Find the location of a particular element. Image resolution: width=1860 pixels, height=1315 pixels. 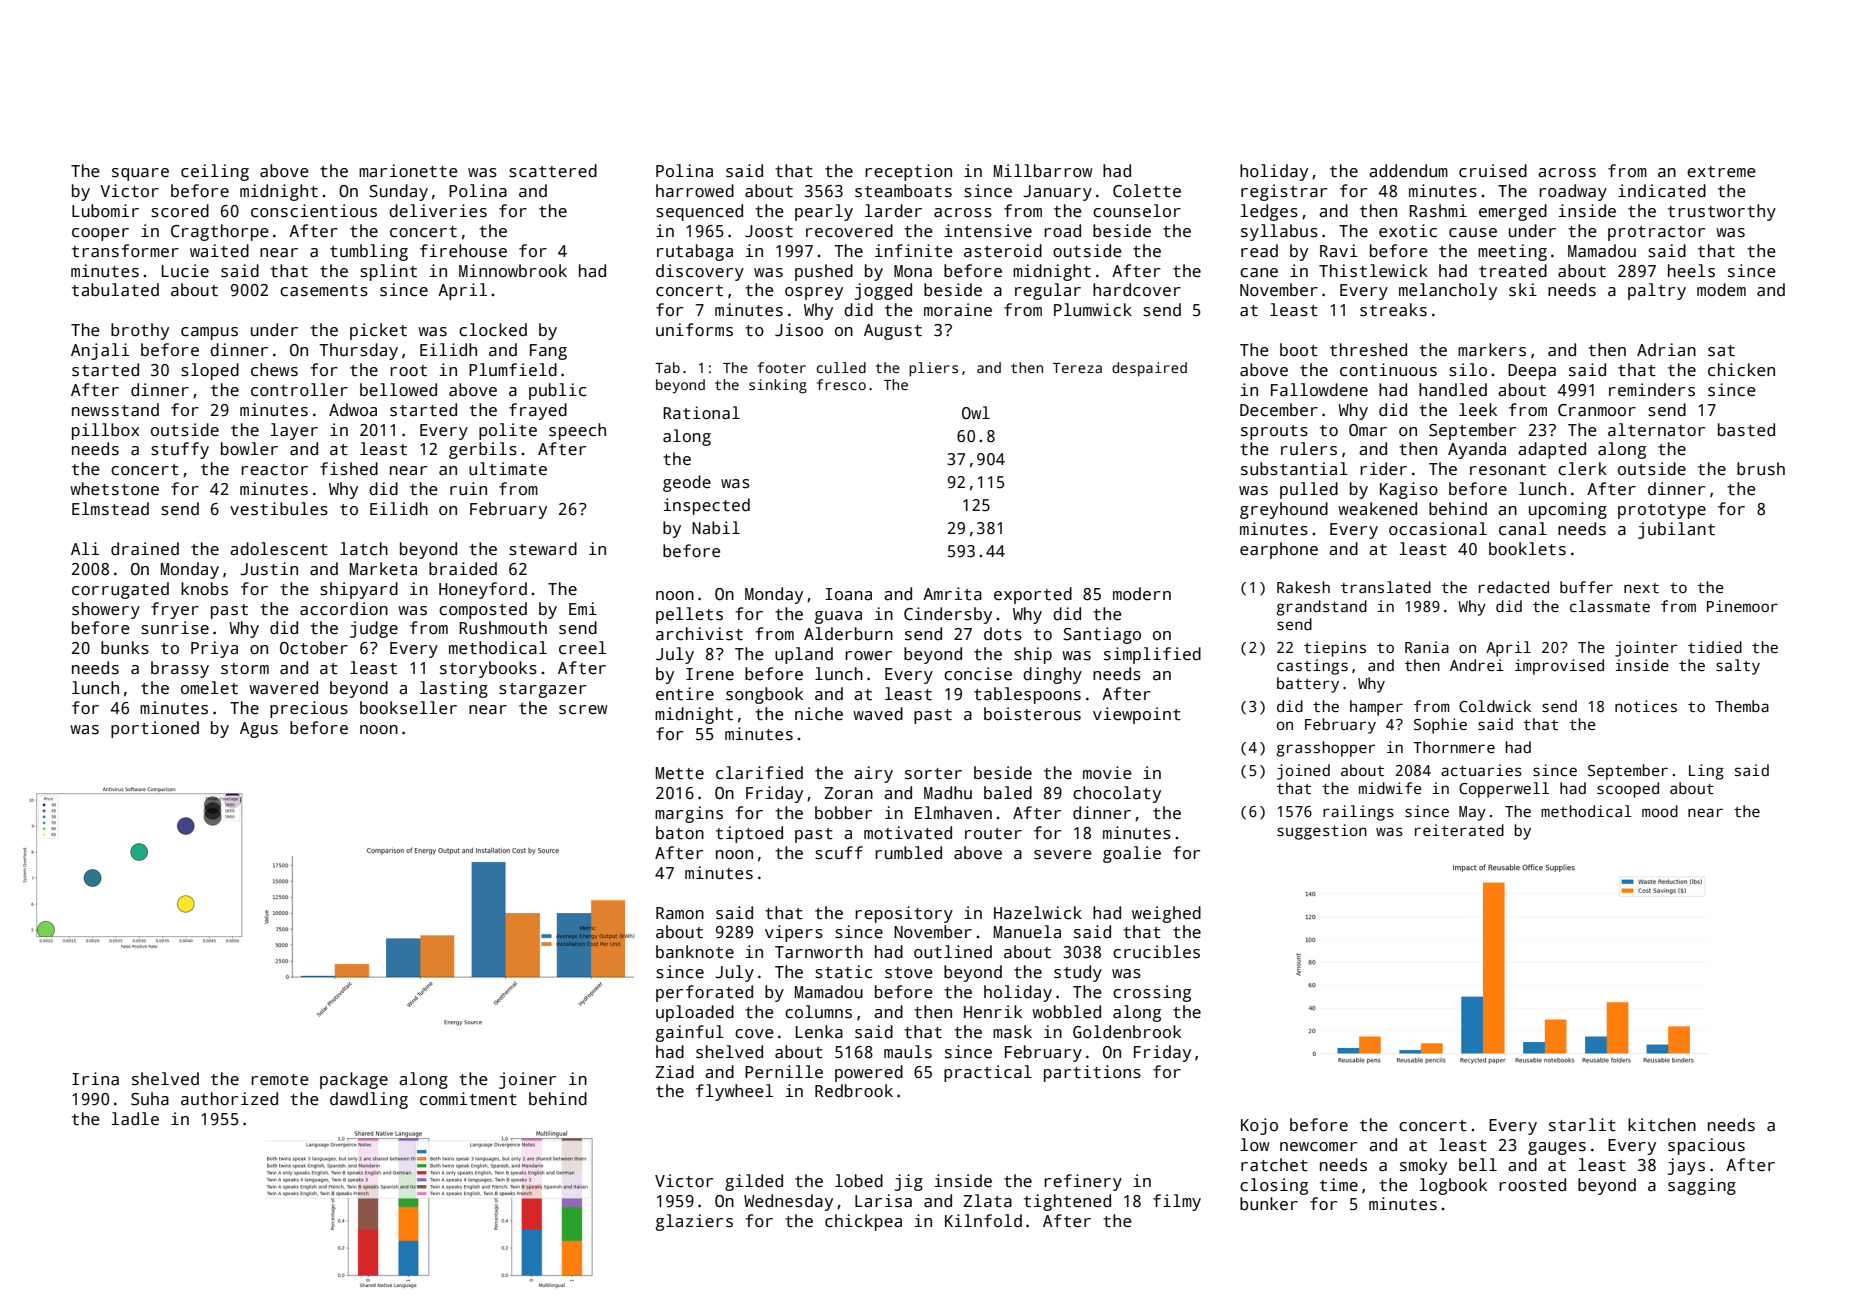

Kilnfold is located at coordinates (983, 1221).
